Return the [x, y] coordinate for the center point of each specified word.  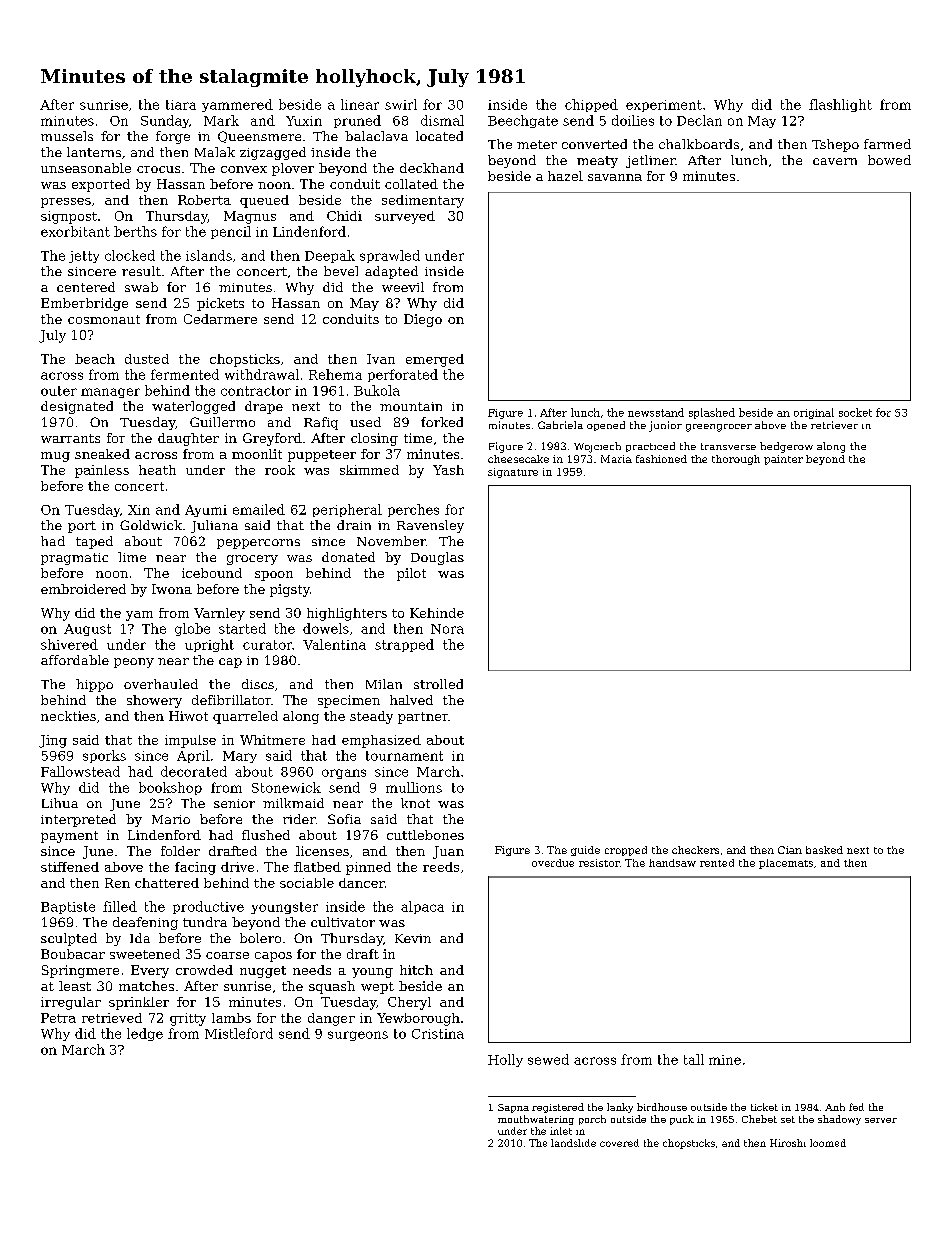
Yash [448, 470]
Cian [790, 850]
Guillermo [222, 422]
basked [824, 850]
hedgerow [786, 447]
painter [783, 460]
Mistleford [239, 1033]
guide [585, 851]
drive [237, 867]
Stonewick [286, 787]
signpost [69, 217]
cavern [835, 161]
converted [594, 144]
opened [606, 426]
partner [423, 718]
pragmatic [74, 559]
